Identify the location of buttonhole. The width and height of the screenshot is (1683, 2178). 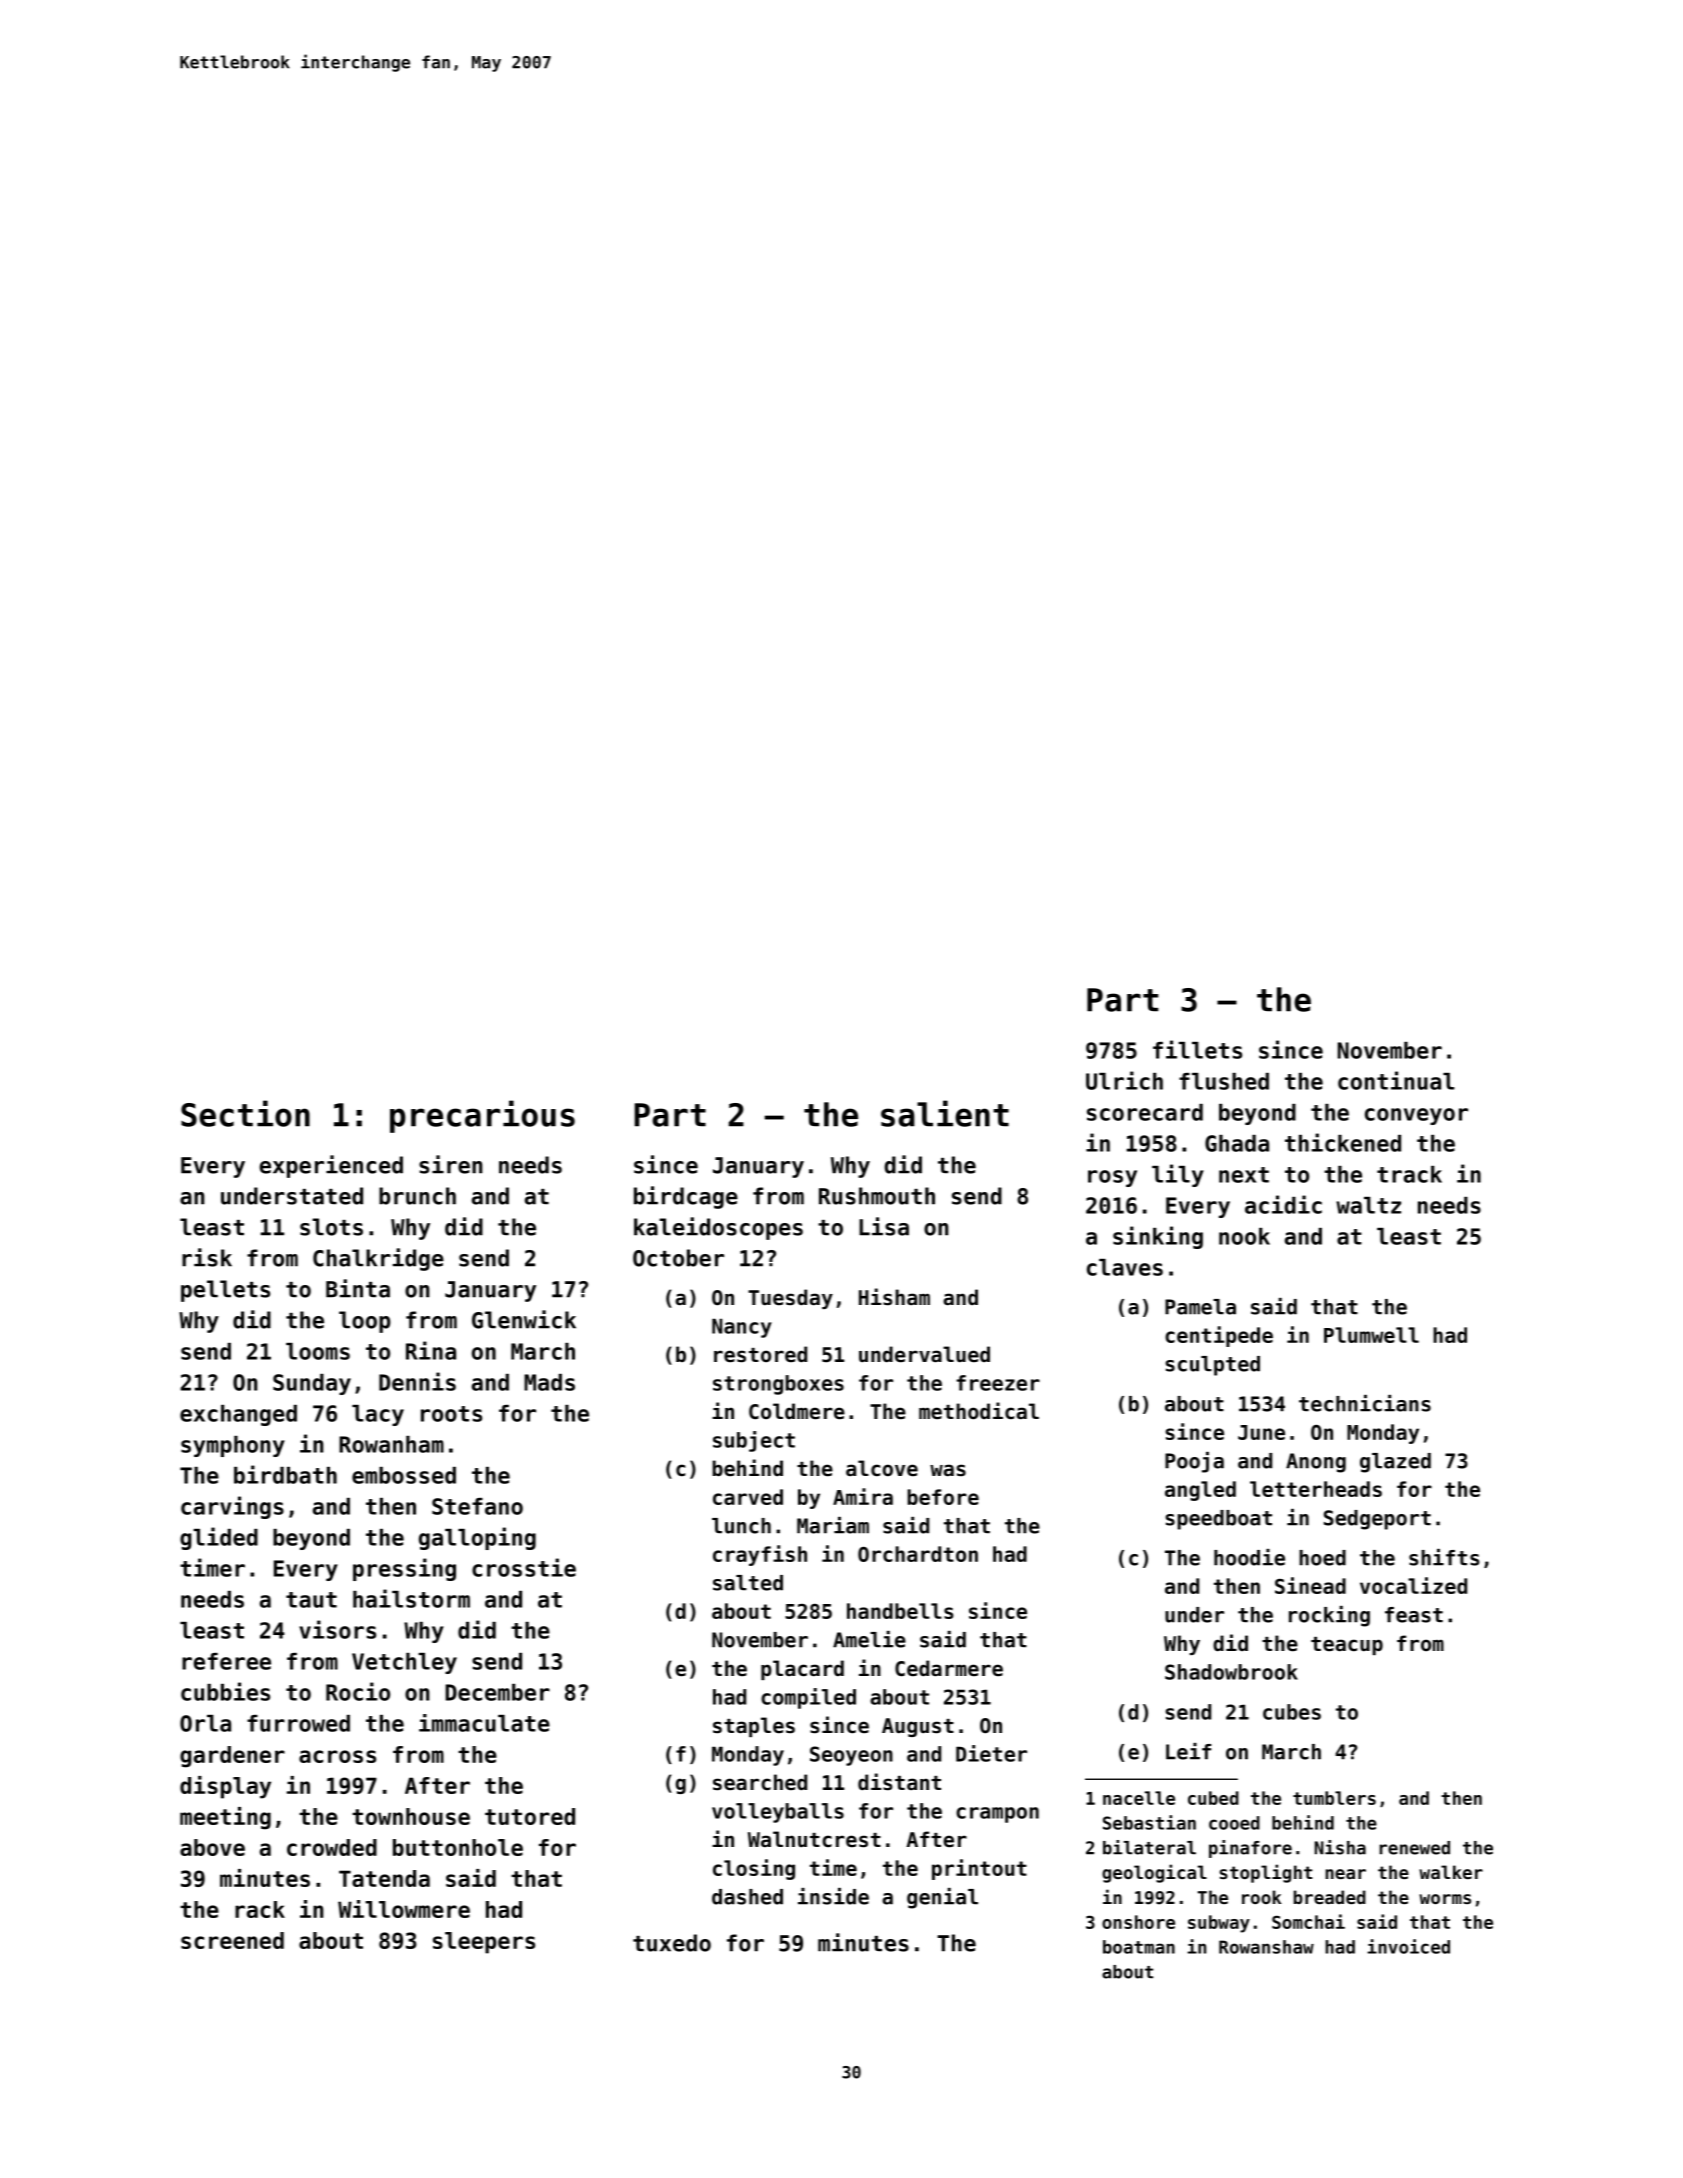
(458, 1847).
